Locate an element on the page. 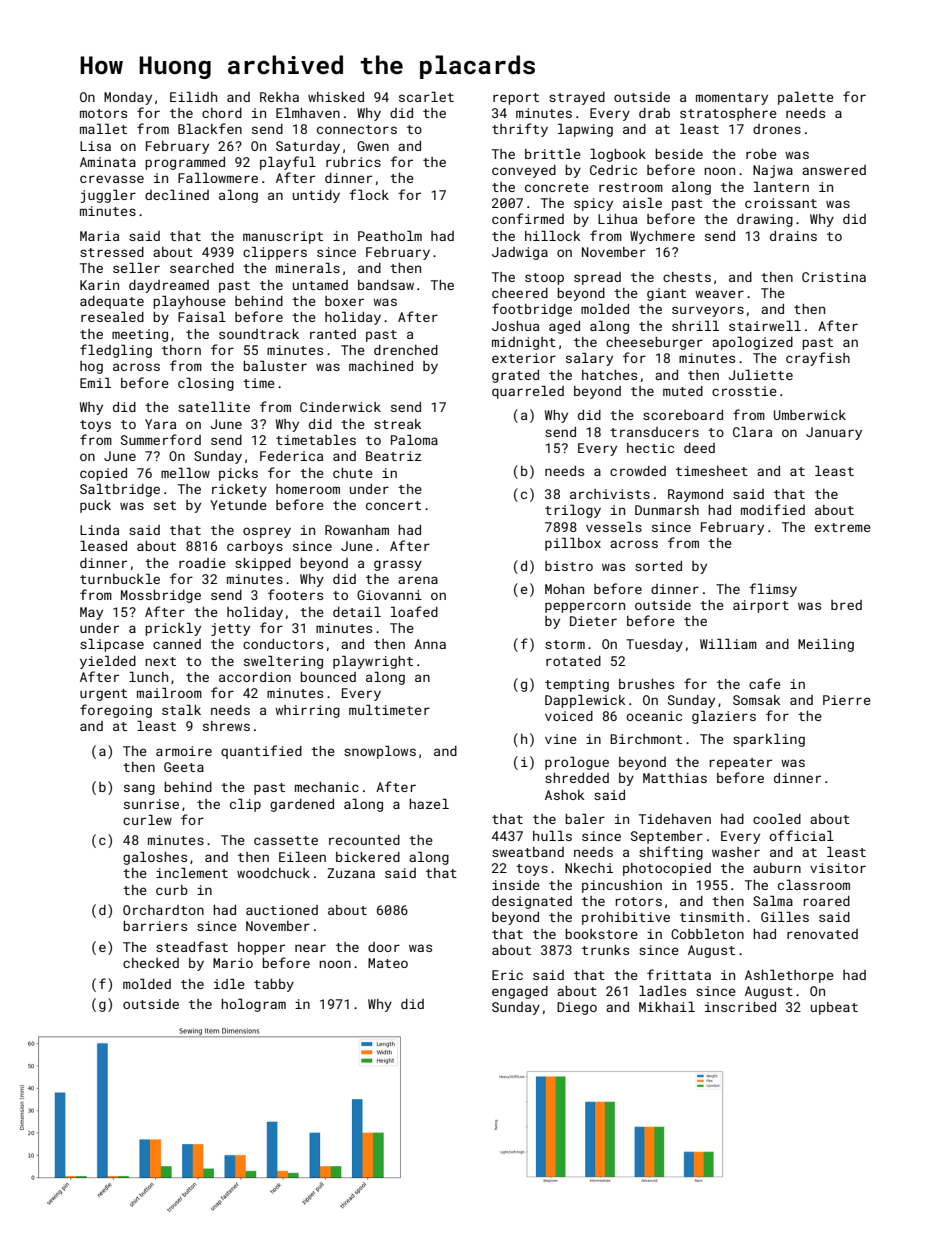 The height and width of the page is (1233, 952). Cobbleton is located at coordinates (707, 934).
